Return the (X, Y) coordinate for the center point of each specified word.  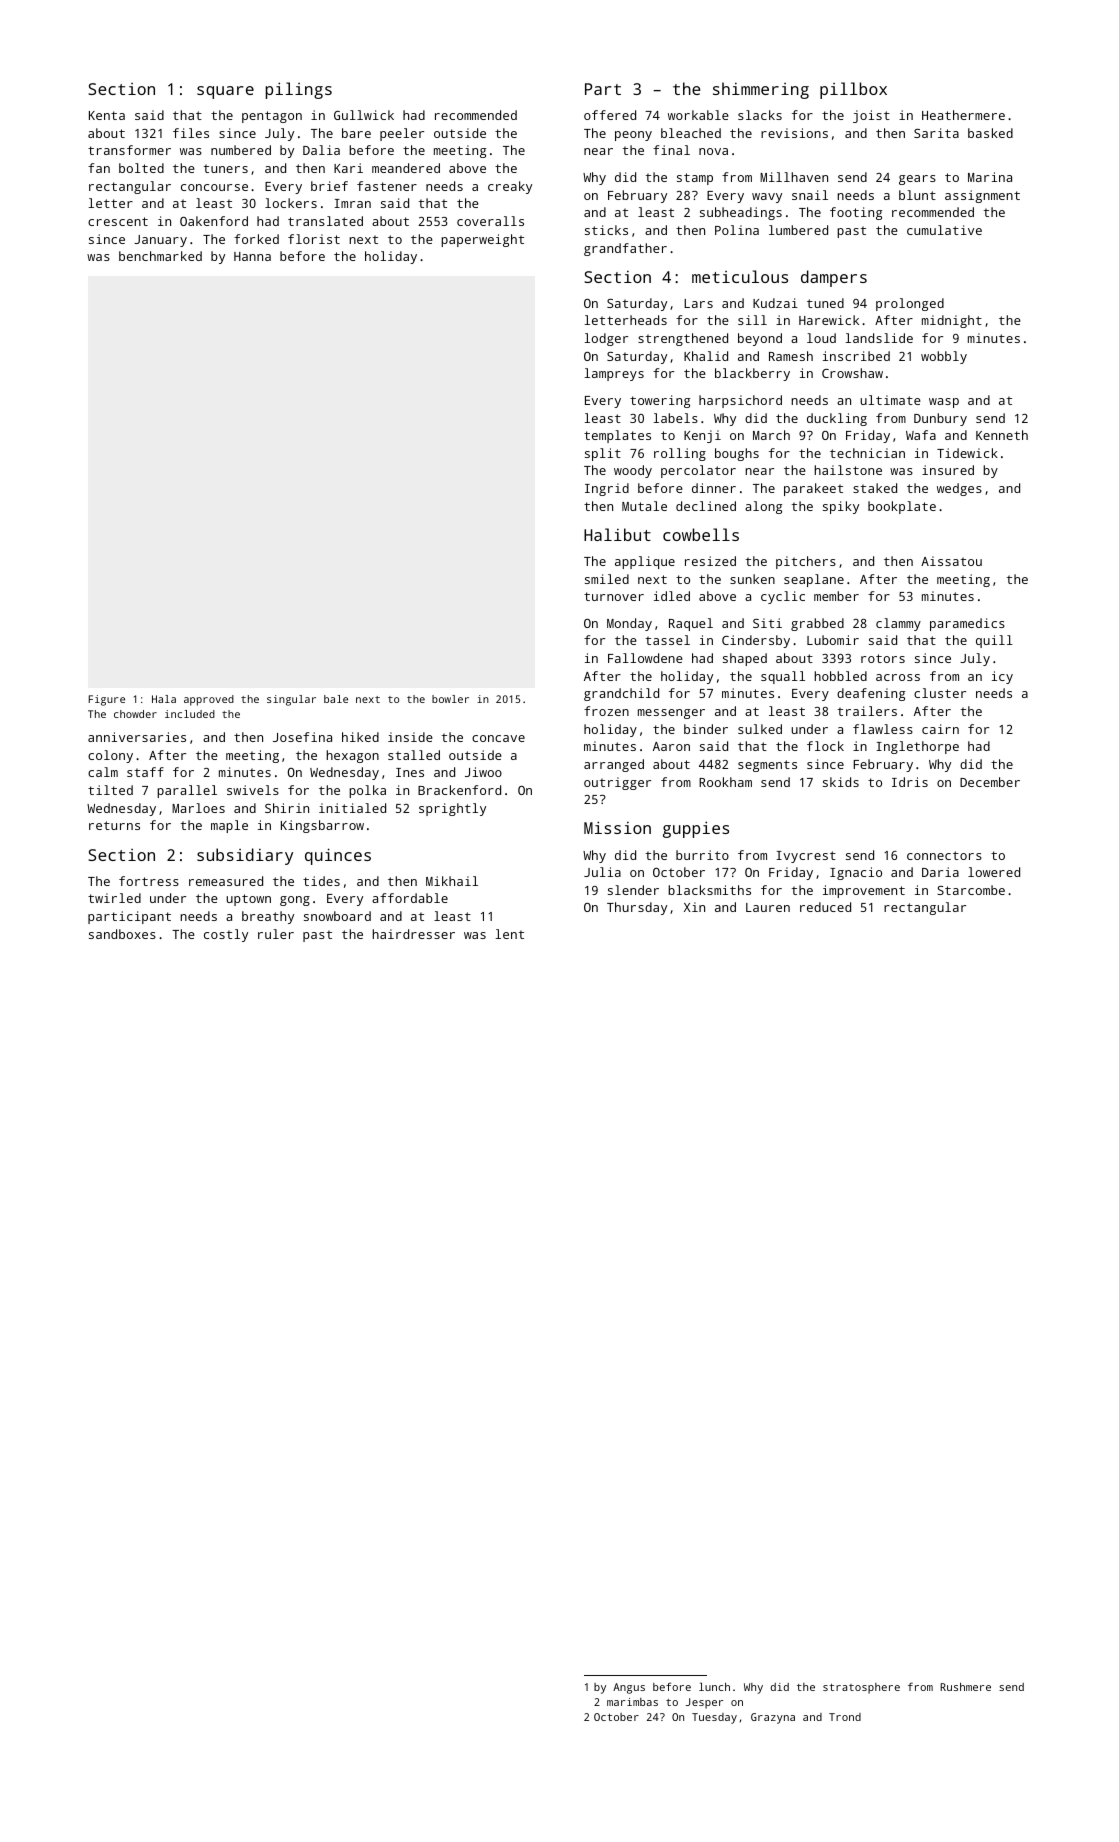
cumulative (944, 230)
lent (509, 934)
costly (226, 935)
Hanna (252, 256)
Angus (629, 1688)
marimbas (632, 1702)
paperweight (482, 240)
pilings (299, 90)
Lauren (768, 907)
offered (610, 115)
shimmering (761, 90)
